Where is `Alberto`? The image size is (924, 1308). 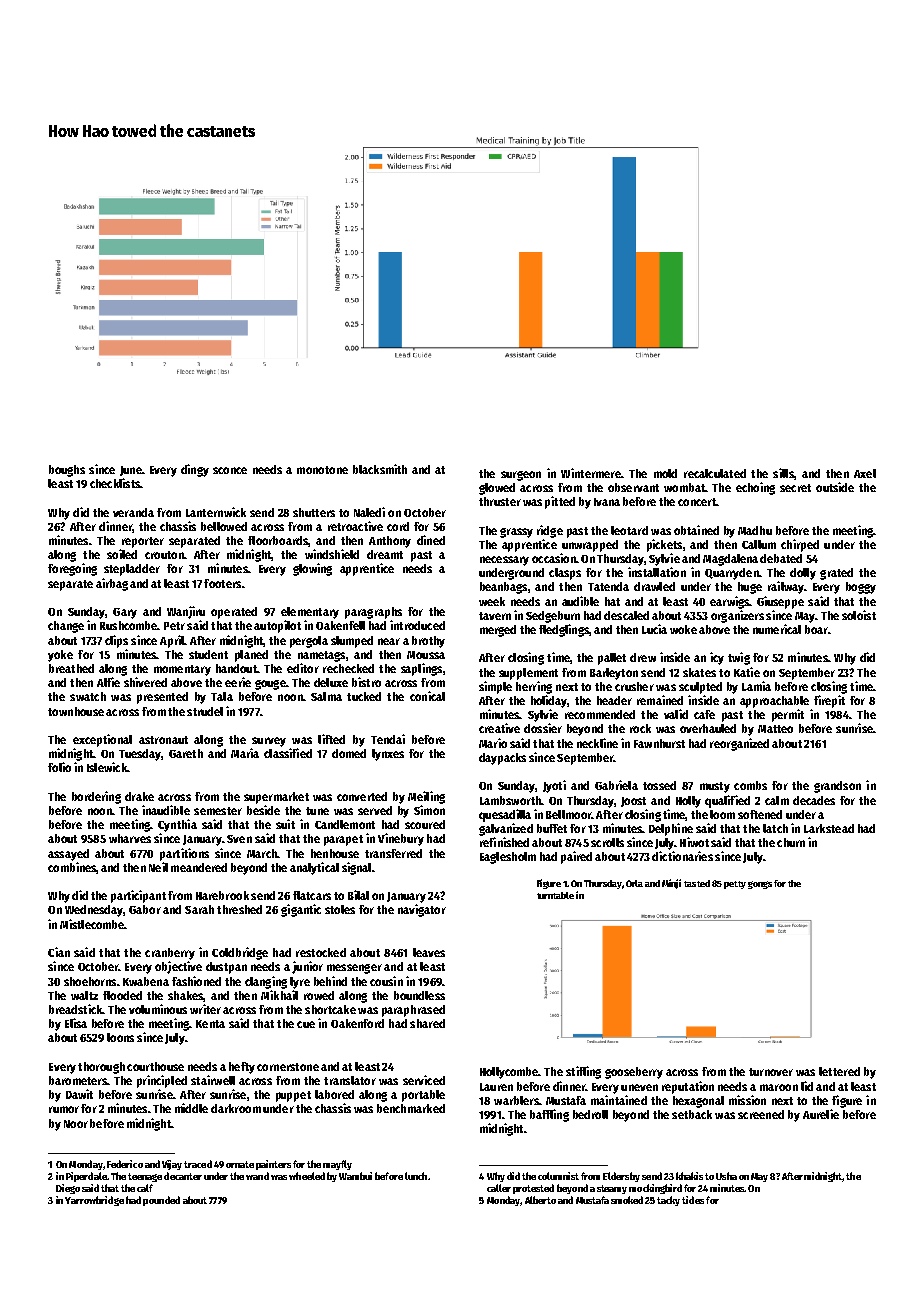 Alberto is located at coordinates (540, 1200).
